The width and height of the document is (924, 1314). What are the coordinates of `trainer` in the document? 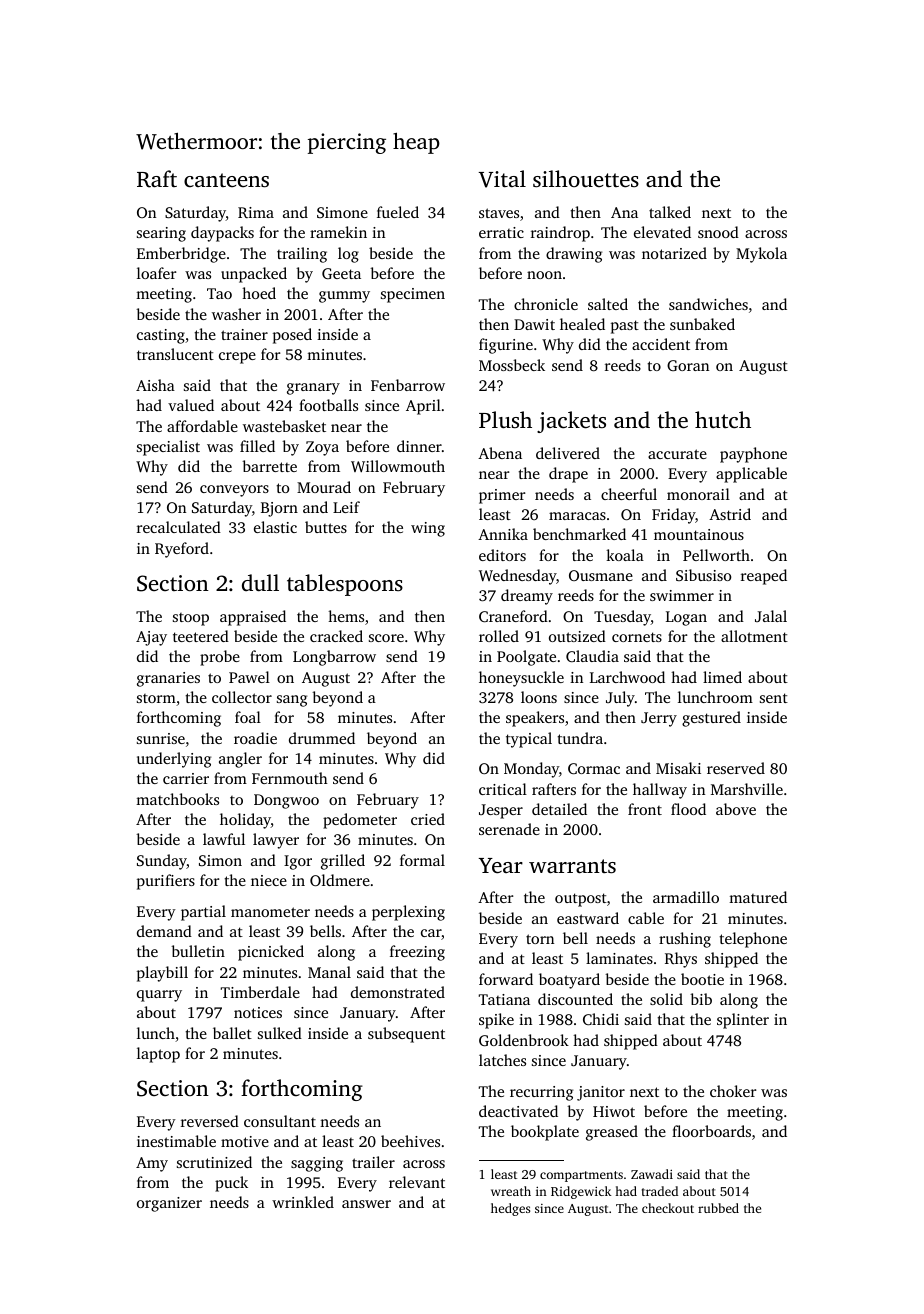 It's located at (244, 334).
